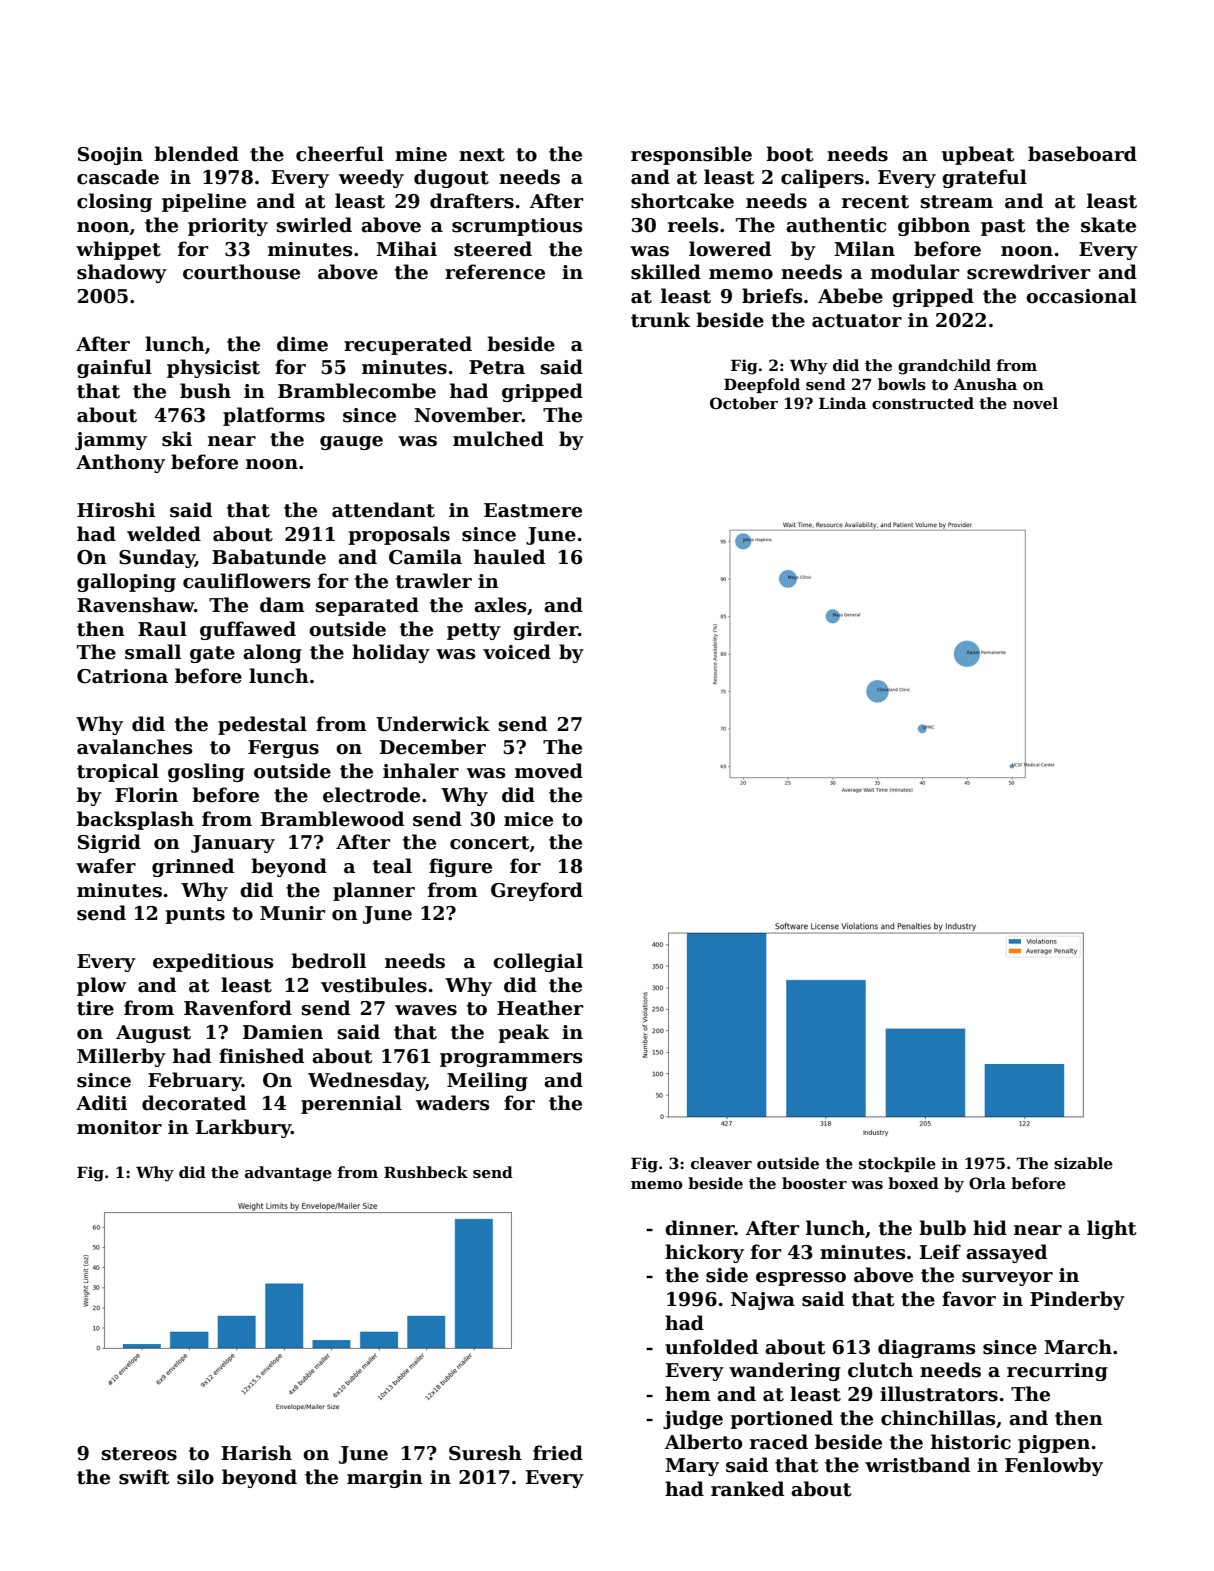 This image has height=1571, width=1214. I want to click on mine, so click(421, 154).
